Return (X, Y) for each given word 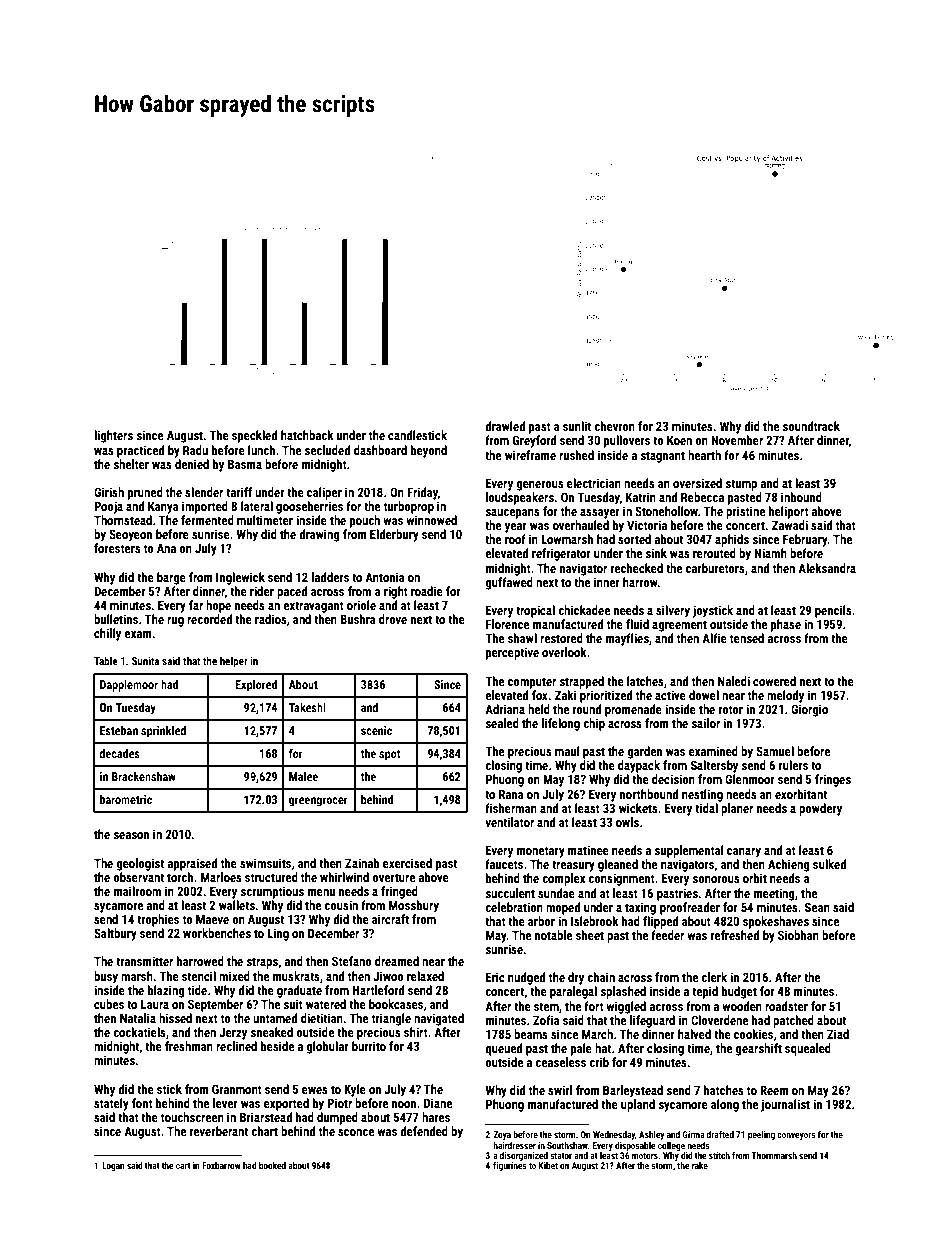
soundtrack (811, 426)
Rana (511, 794)
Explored (256, 686)
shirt (416, 1032)
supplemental (689, 851)
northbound (649, 794)
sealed (502, 723)
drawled (505, 426)
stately (111, 1104)
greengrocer (318, 802)
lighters (113, 436)
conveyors (796, 1136)
